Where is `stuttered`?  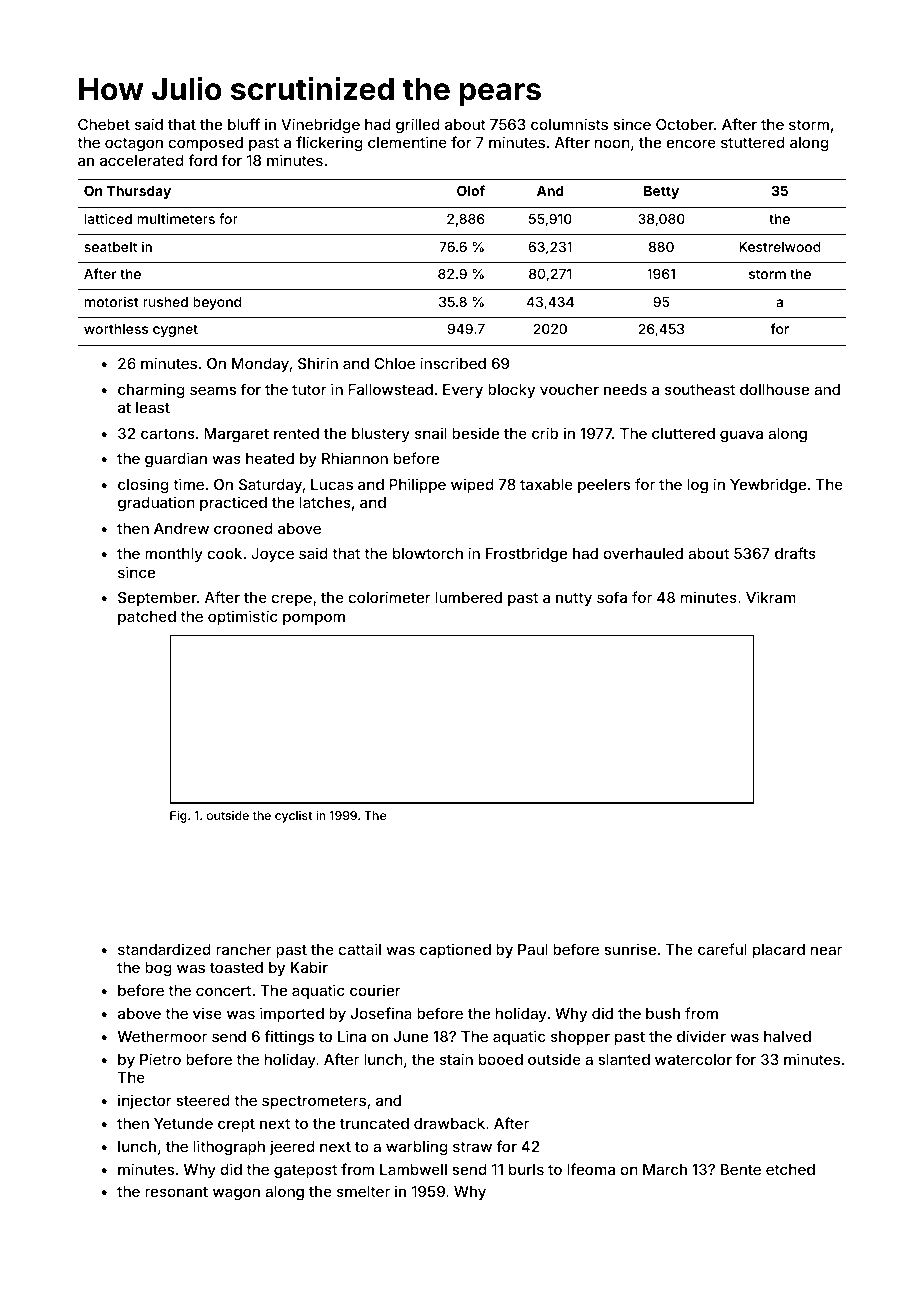
stuttered is located at coordinates (753, 142).
